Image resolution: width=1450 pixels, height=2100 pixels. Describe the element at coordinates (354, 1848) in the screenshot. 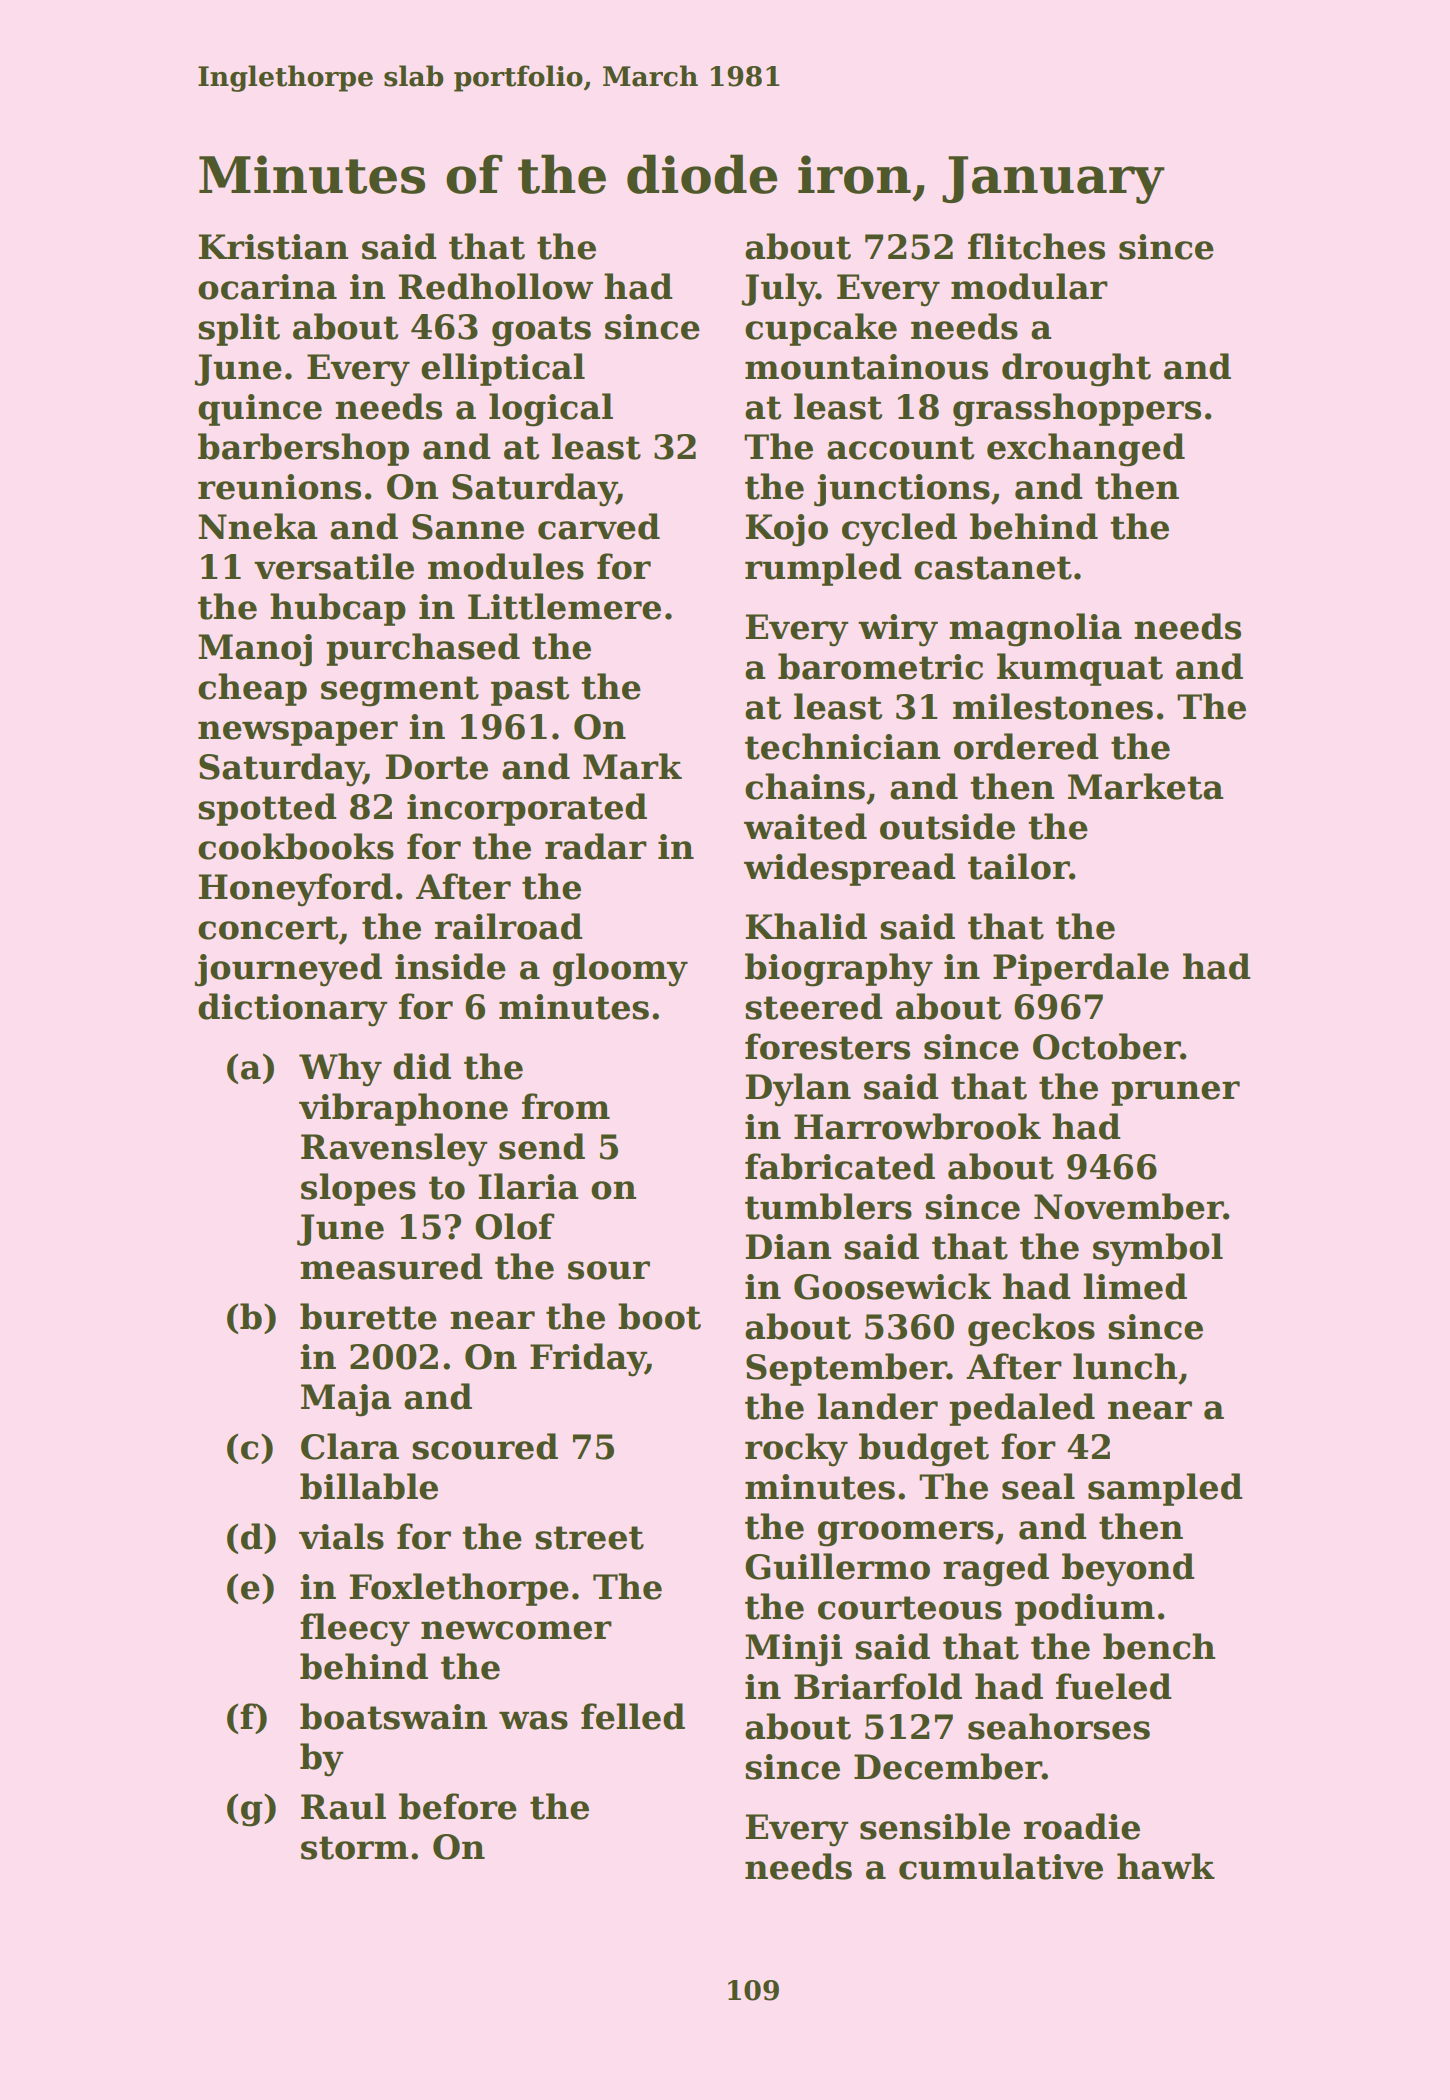

I see `storm` at that location.
